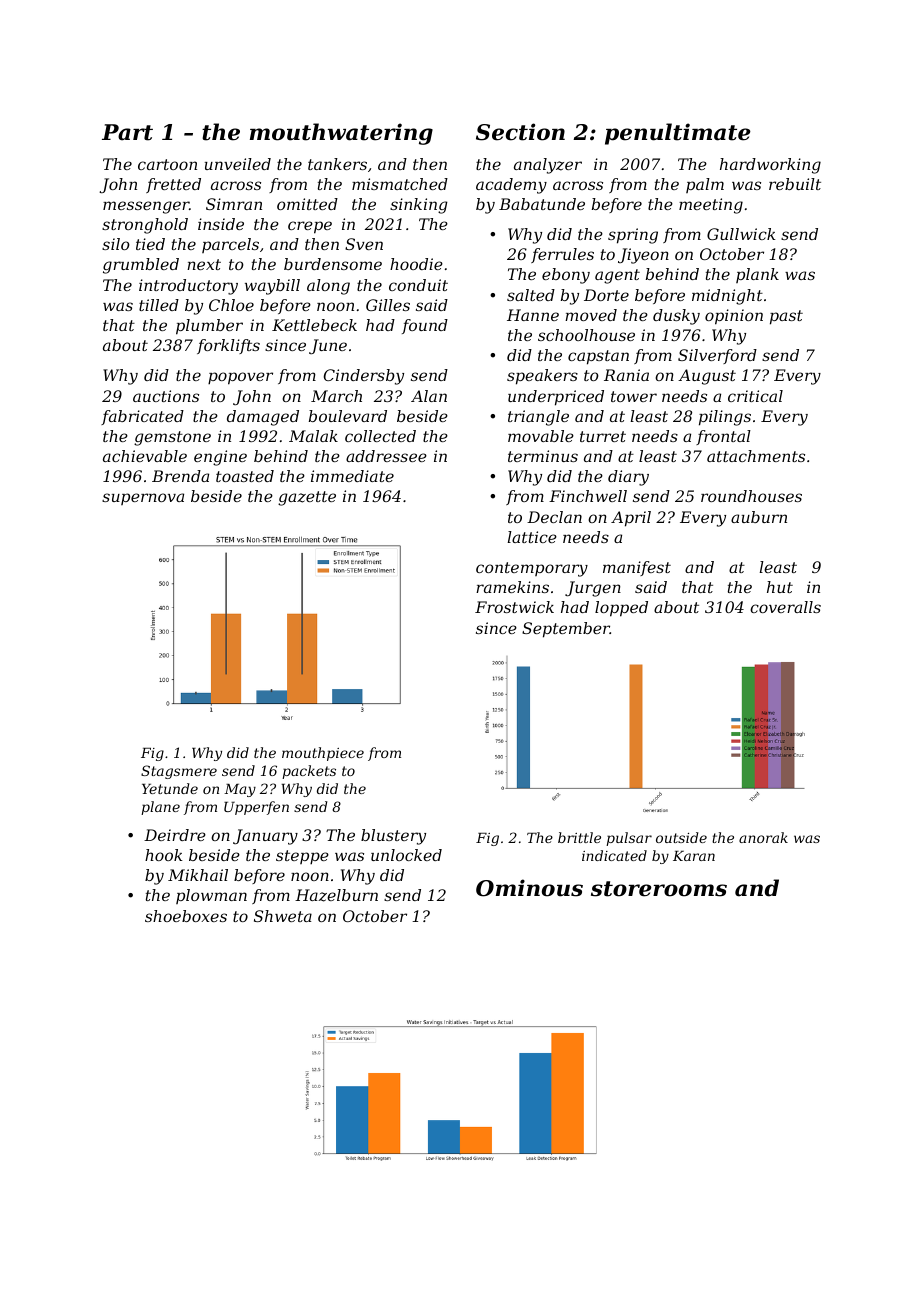  Describe the element at coordinates (167, 164) in the screenshot. I see `cartoon` at that location.
